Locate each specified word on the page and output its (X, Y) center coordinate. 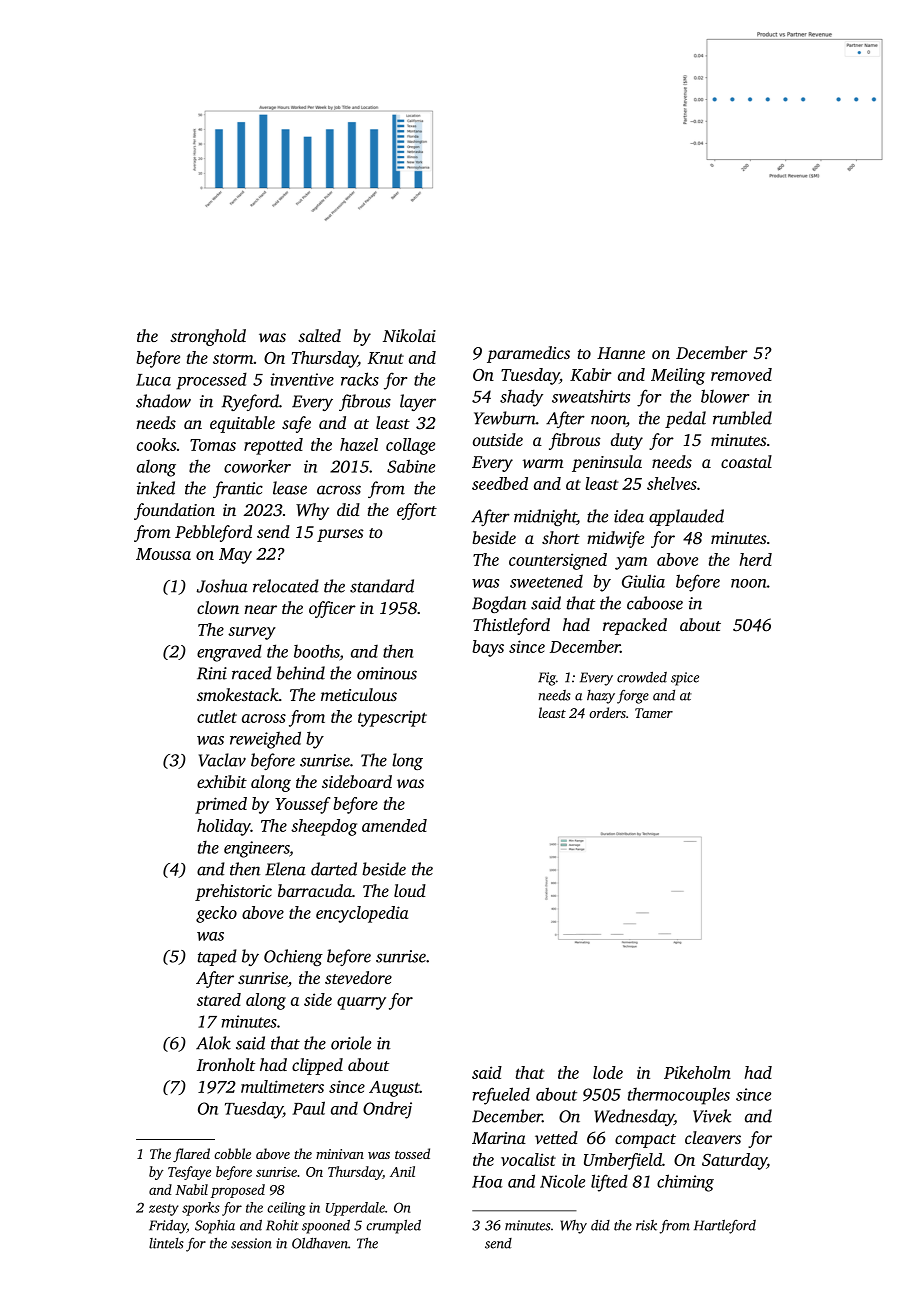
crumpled (393, 1226)
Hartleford (725, 1227)
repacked (635, 626)
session (251, 1243)
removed (741, 374)
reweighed (265, 740)
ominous (387, 673)
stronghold (208, 337)
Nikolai (409, 335)
